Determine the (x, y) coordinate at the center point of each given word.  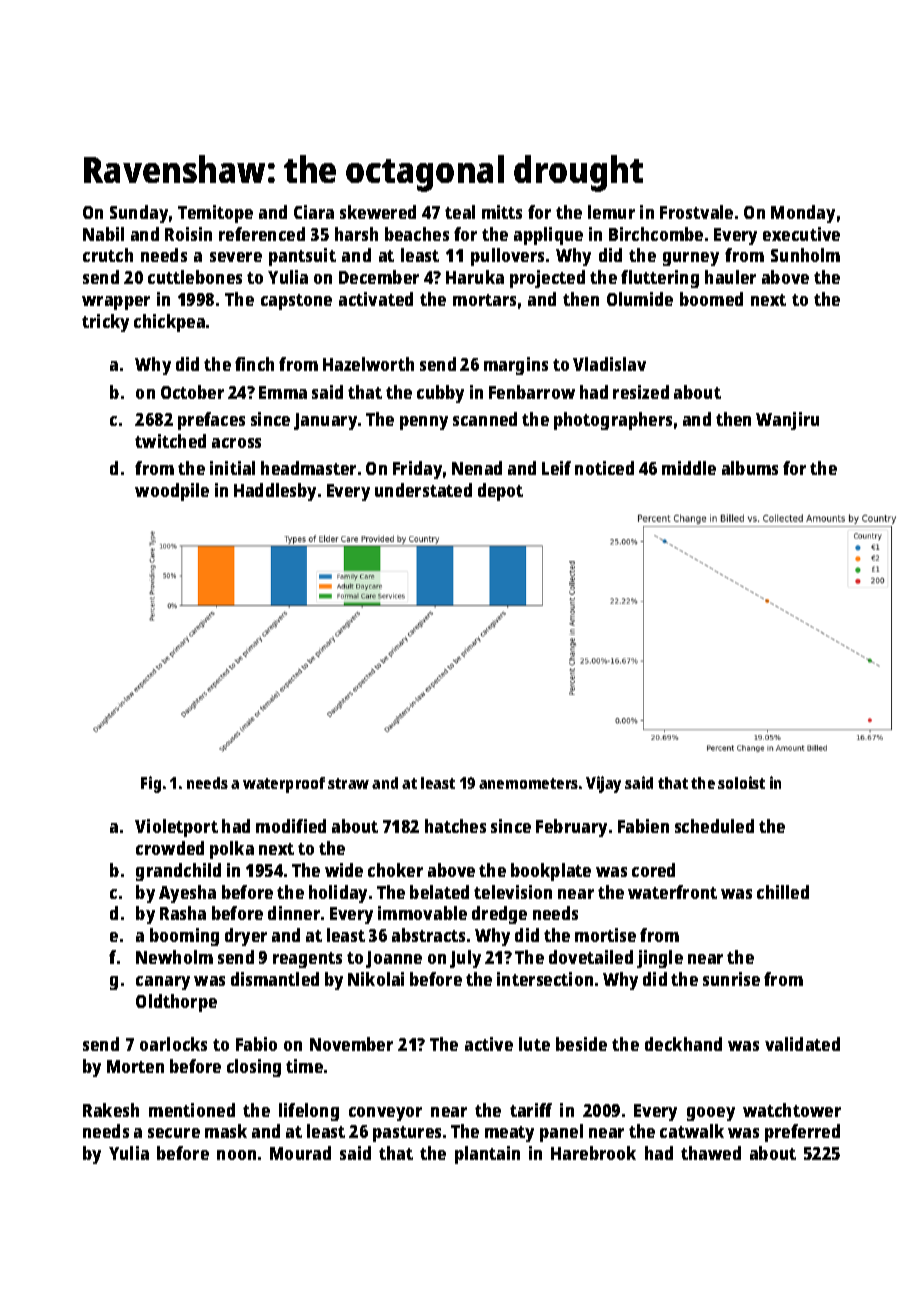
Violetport (176, 828)
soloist (741, 782)
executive (801, 234)
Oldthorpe (176, 1003)
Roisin (188, 234)
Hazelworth (368, 364)
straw (348, 783)
